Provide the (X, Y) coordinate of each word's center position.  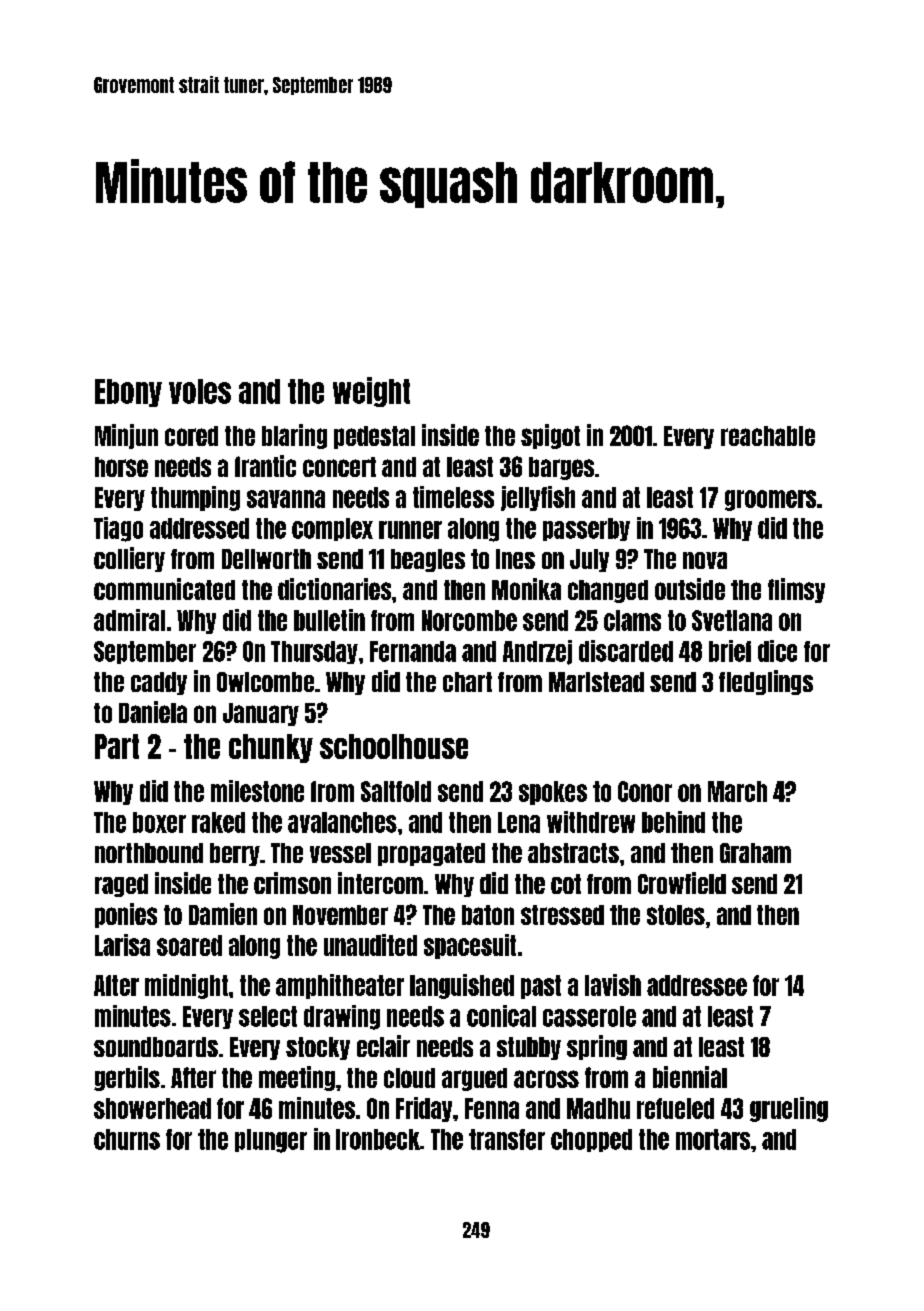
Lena (519, 822)
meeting (297, 1078)
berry (235, 854)
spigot (550, 436)
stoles (676, 915)
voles (200, 391)
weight (371, 392)
